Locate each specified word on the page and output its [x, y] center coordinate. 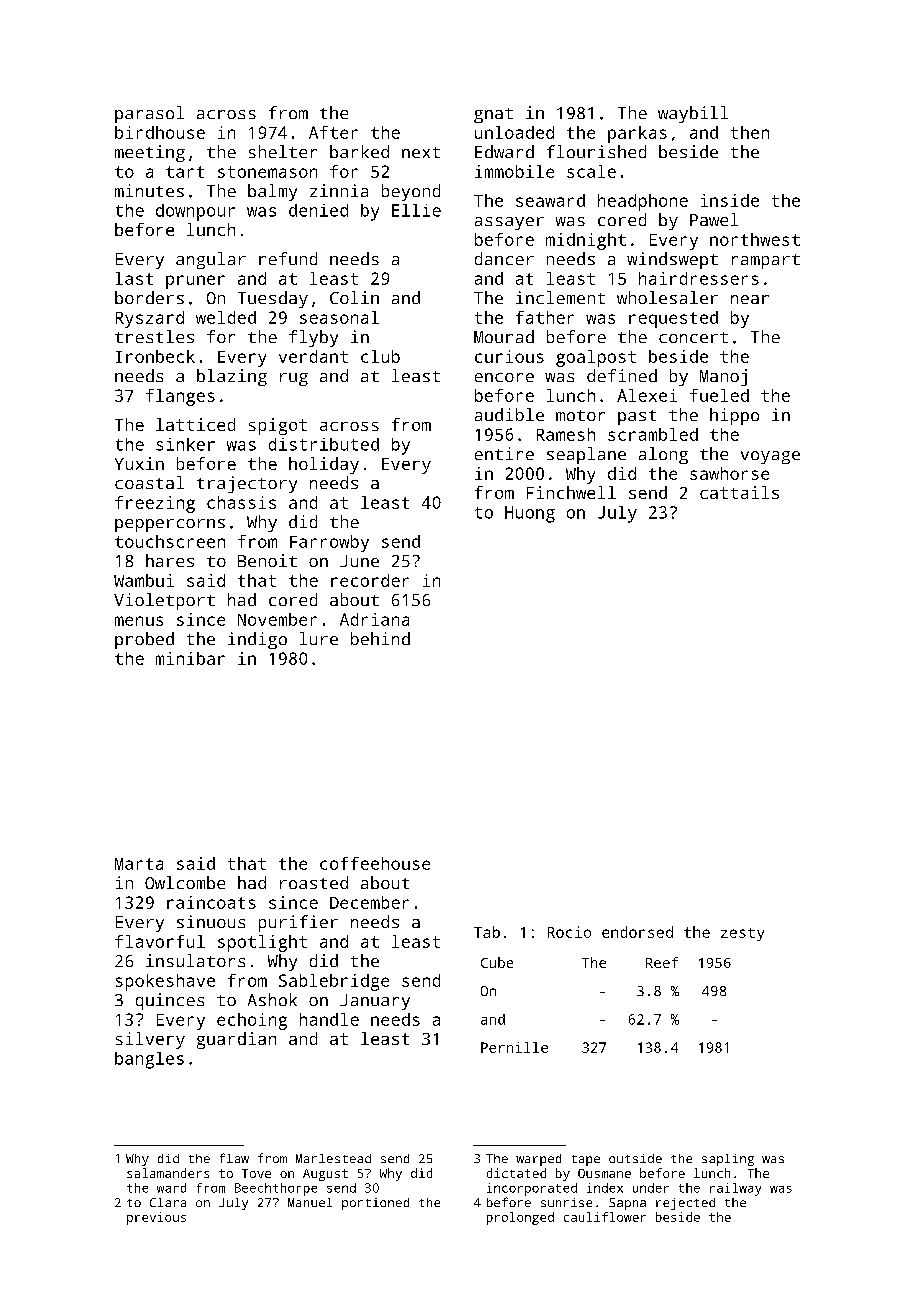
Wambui [144, 580]
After [333, 132]
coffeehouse [375, 863]
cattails [739, 492]
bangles [149, 1060]
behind [380, 638]
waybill [693, 114]
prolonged [520, 1218]
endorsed [637, 932]
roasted [314, 882]
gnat [493, 115]
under [651, 1188]
